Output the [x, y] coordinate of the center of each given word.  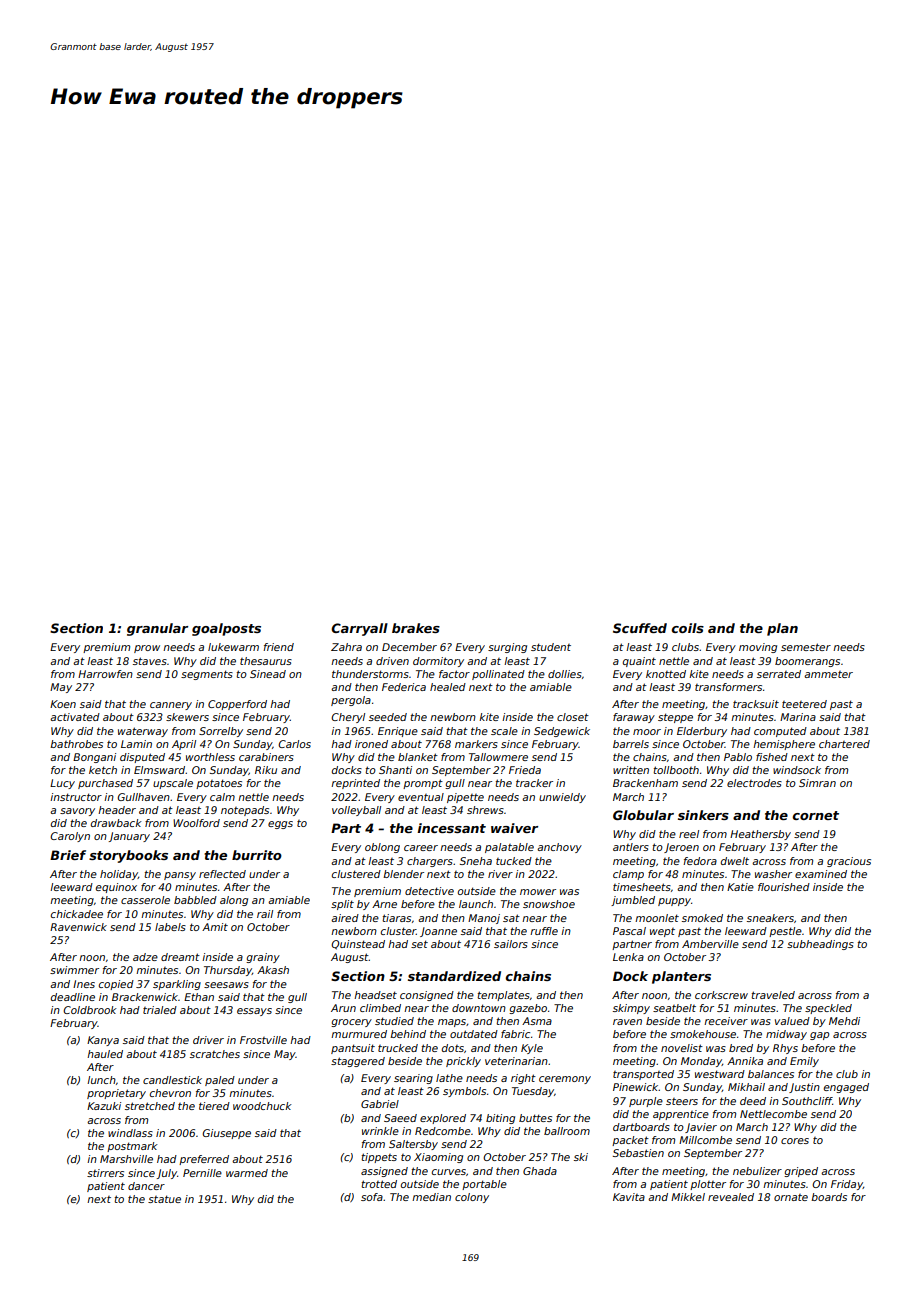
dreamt [180, 957]
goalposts [226, 629]
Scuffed [640, 628]
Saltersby [413, 1145]
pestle [785, 932]
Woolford [196, 823]
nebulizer [757, 1171]
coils [687, 628]
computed [780, 732]
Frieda [525, 770]
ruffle [544, 931]
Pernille [202, 1173]
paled [220, 1081]
